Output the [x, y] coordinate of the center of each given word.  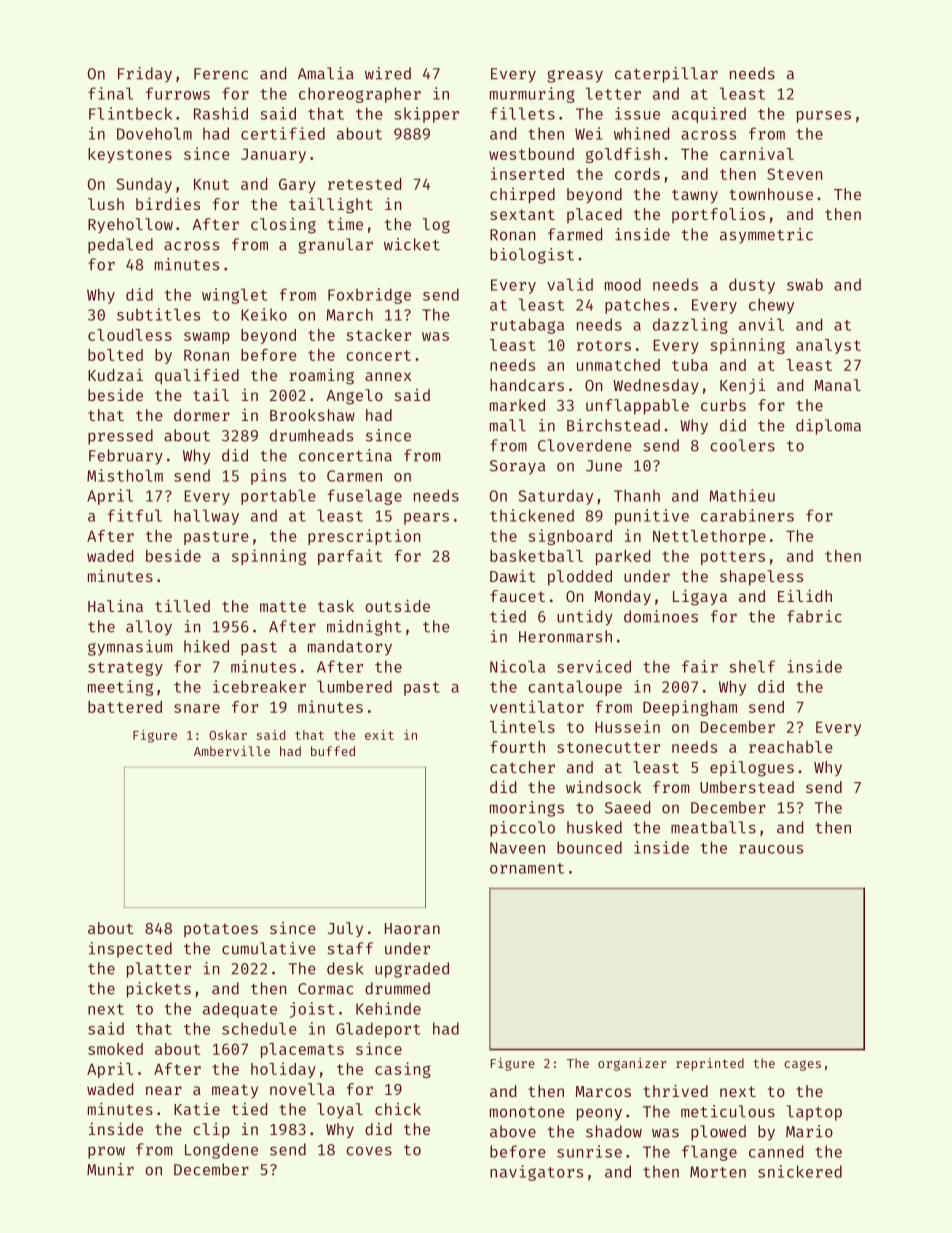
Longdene [221, 1151]
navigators [536, 1173]
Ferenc [221, 74]
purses [824, 117]
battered [125, 707]
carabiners [747, 515]
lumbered [354, 686]
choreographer [360, 95]
